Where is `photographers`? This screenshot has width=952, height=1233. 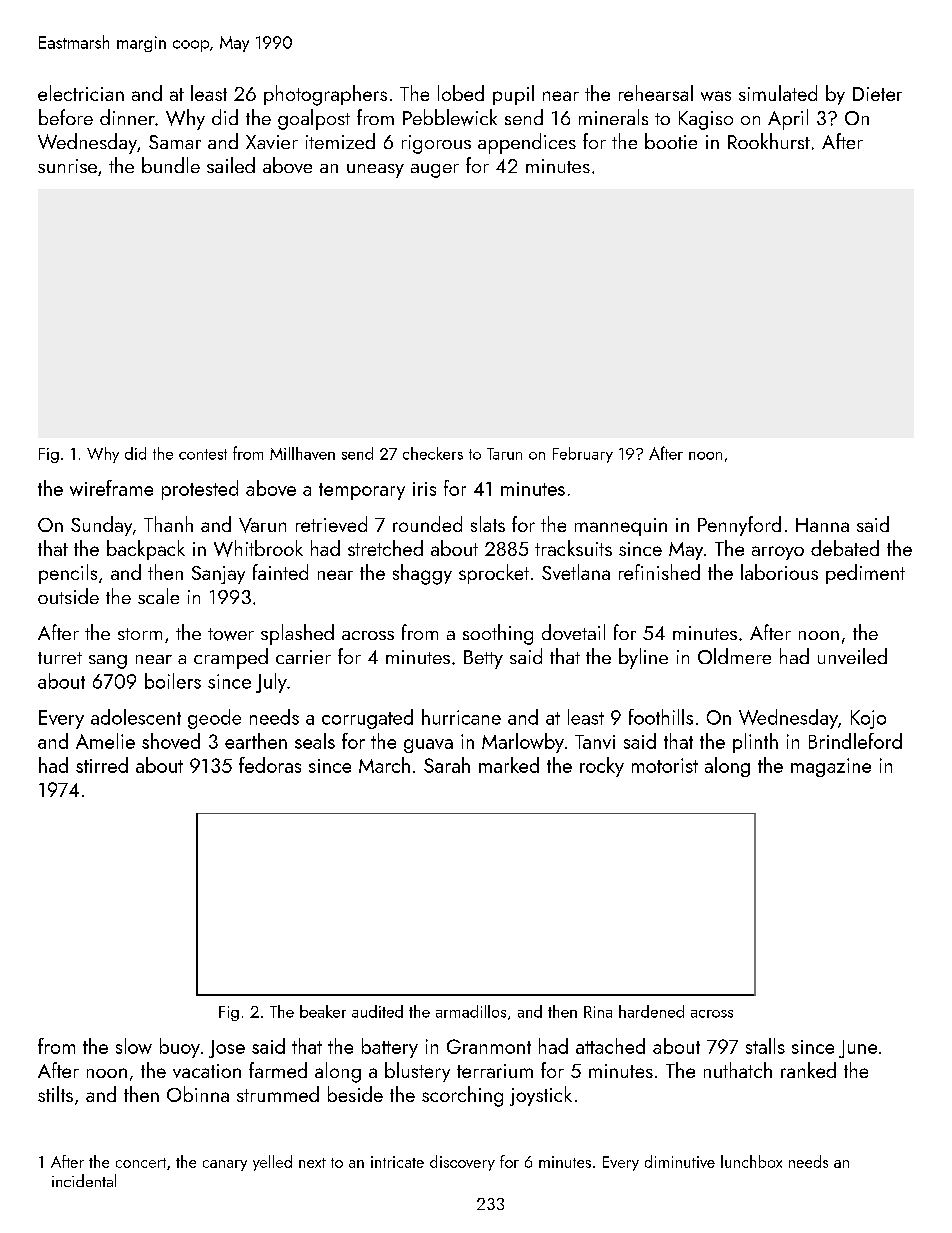 photographers is located at coordinates (325, 95).
